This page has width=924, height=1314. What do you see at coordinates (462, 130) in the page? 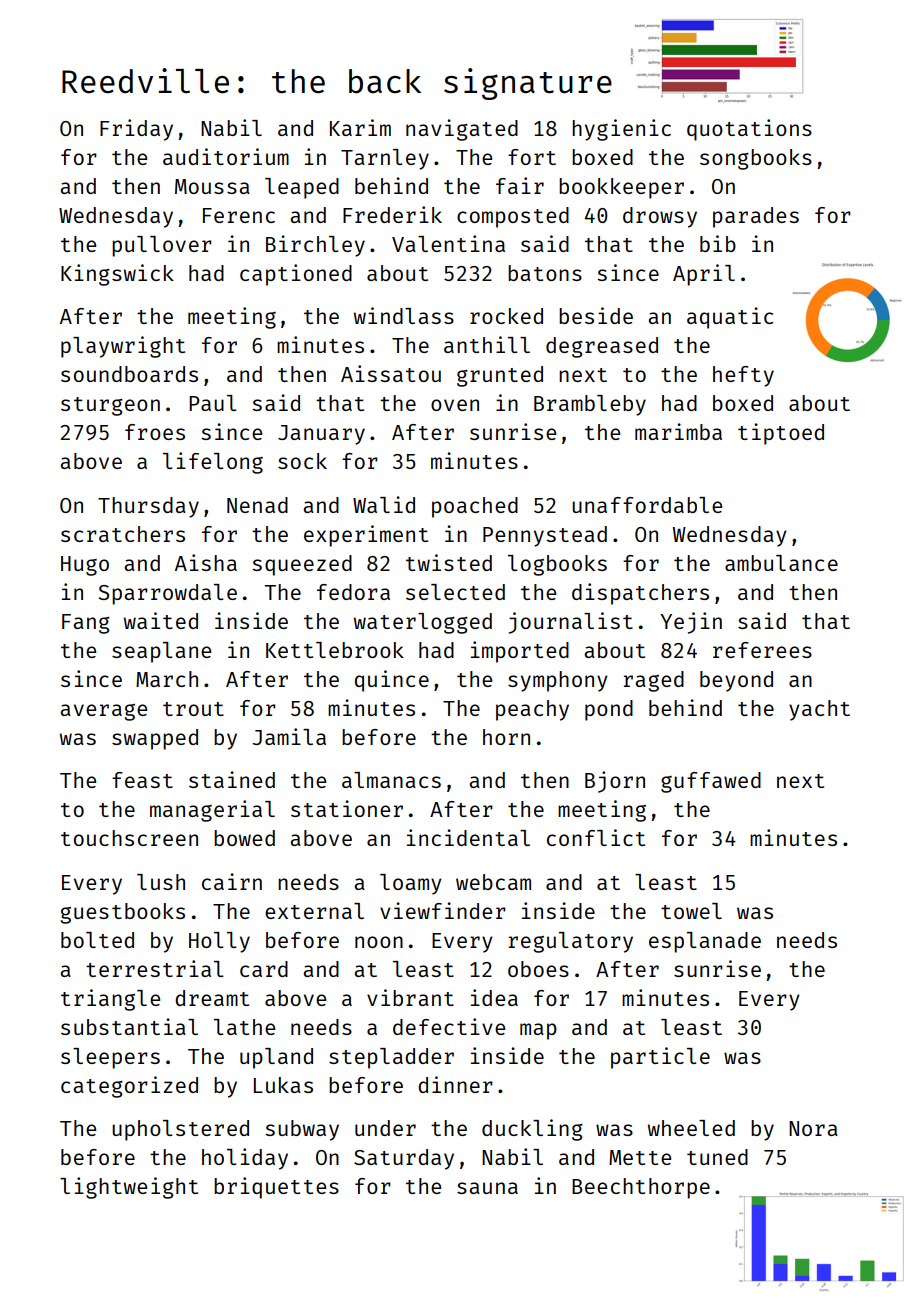
I see `navigated` at bounding box center [462, 130].
